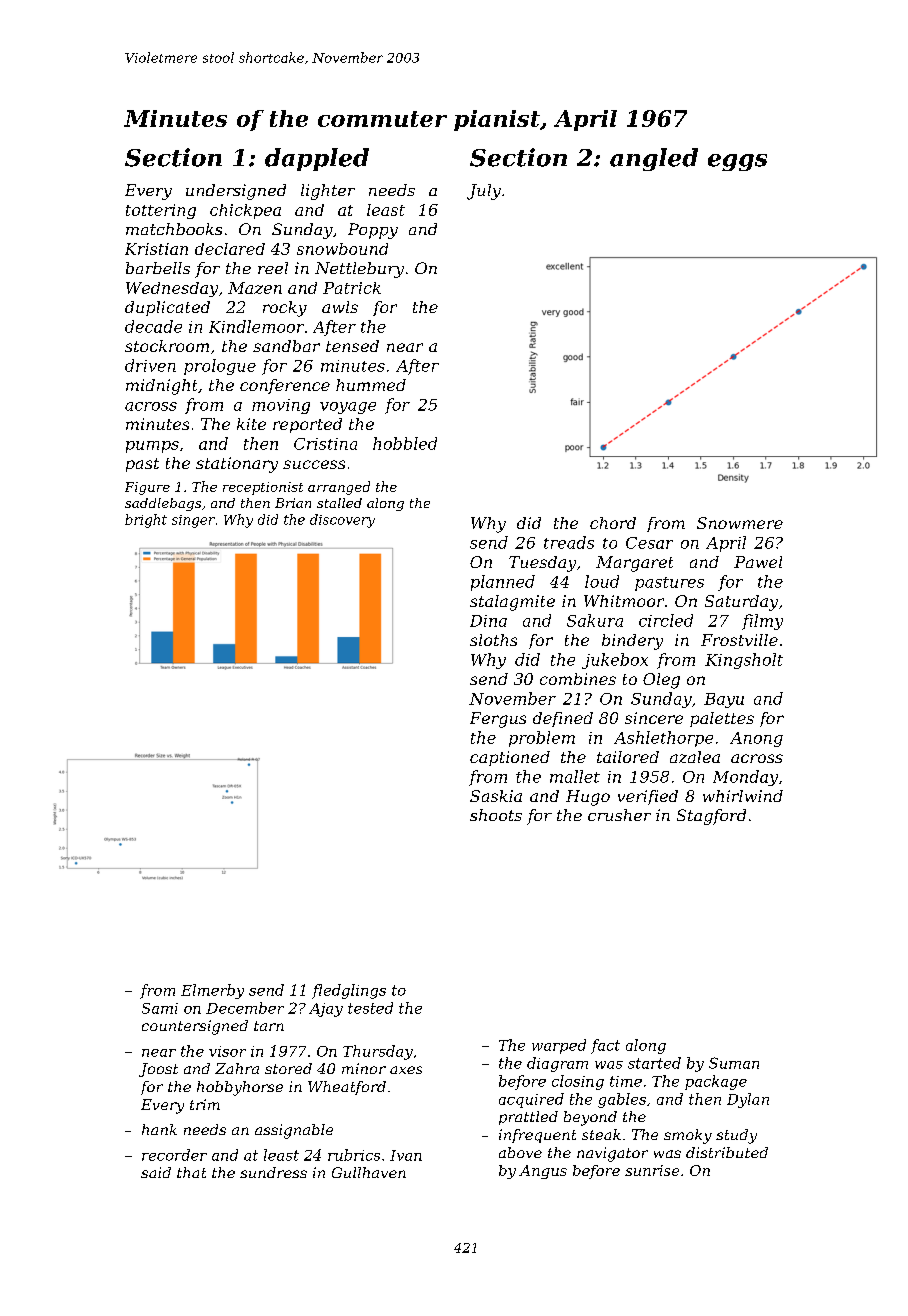 Image resolution: width=908 pixels, height=1316 pixels. Describe the element at coordinates (406, 1155) in the screenshot. I see `Ivan` at that location.
